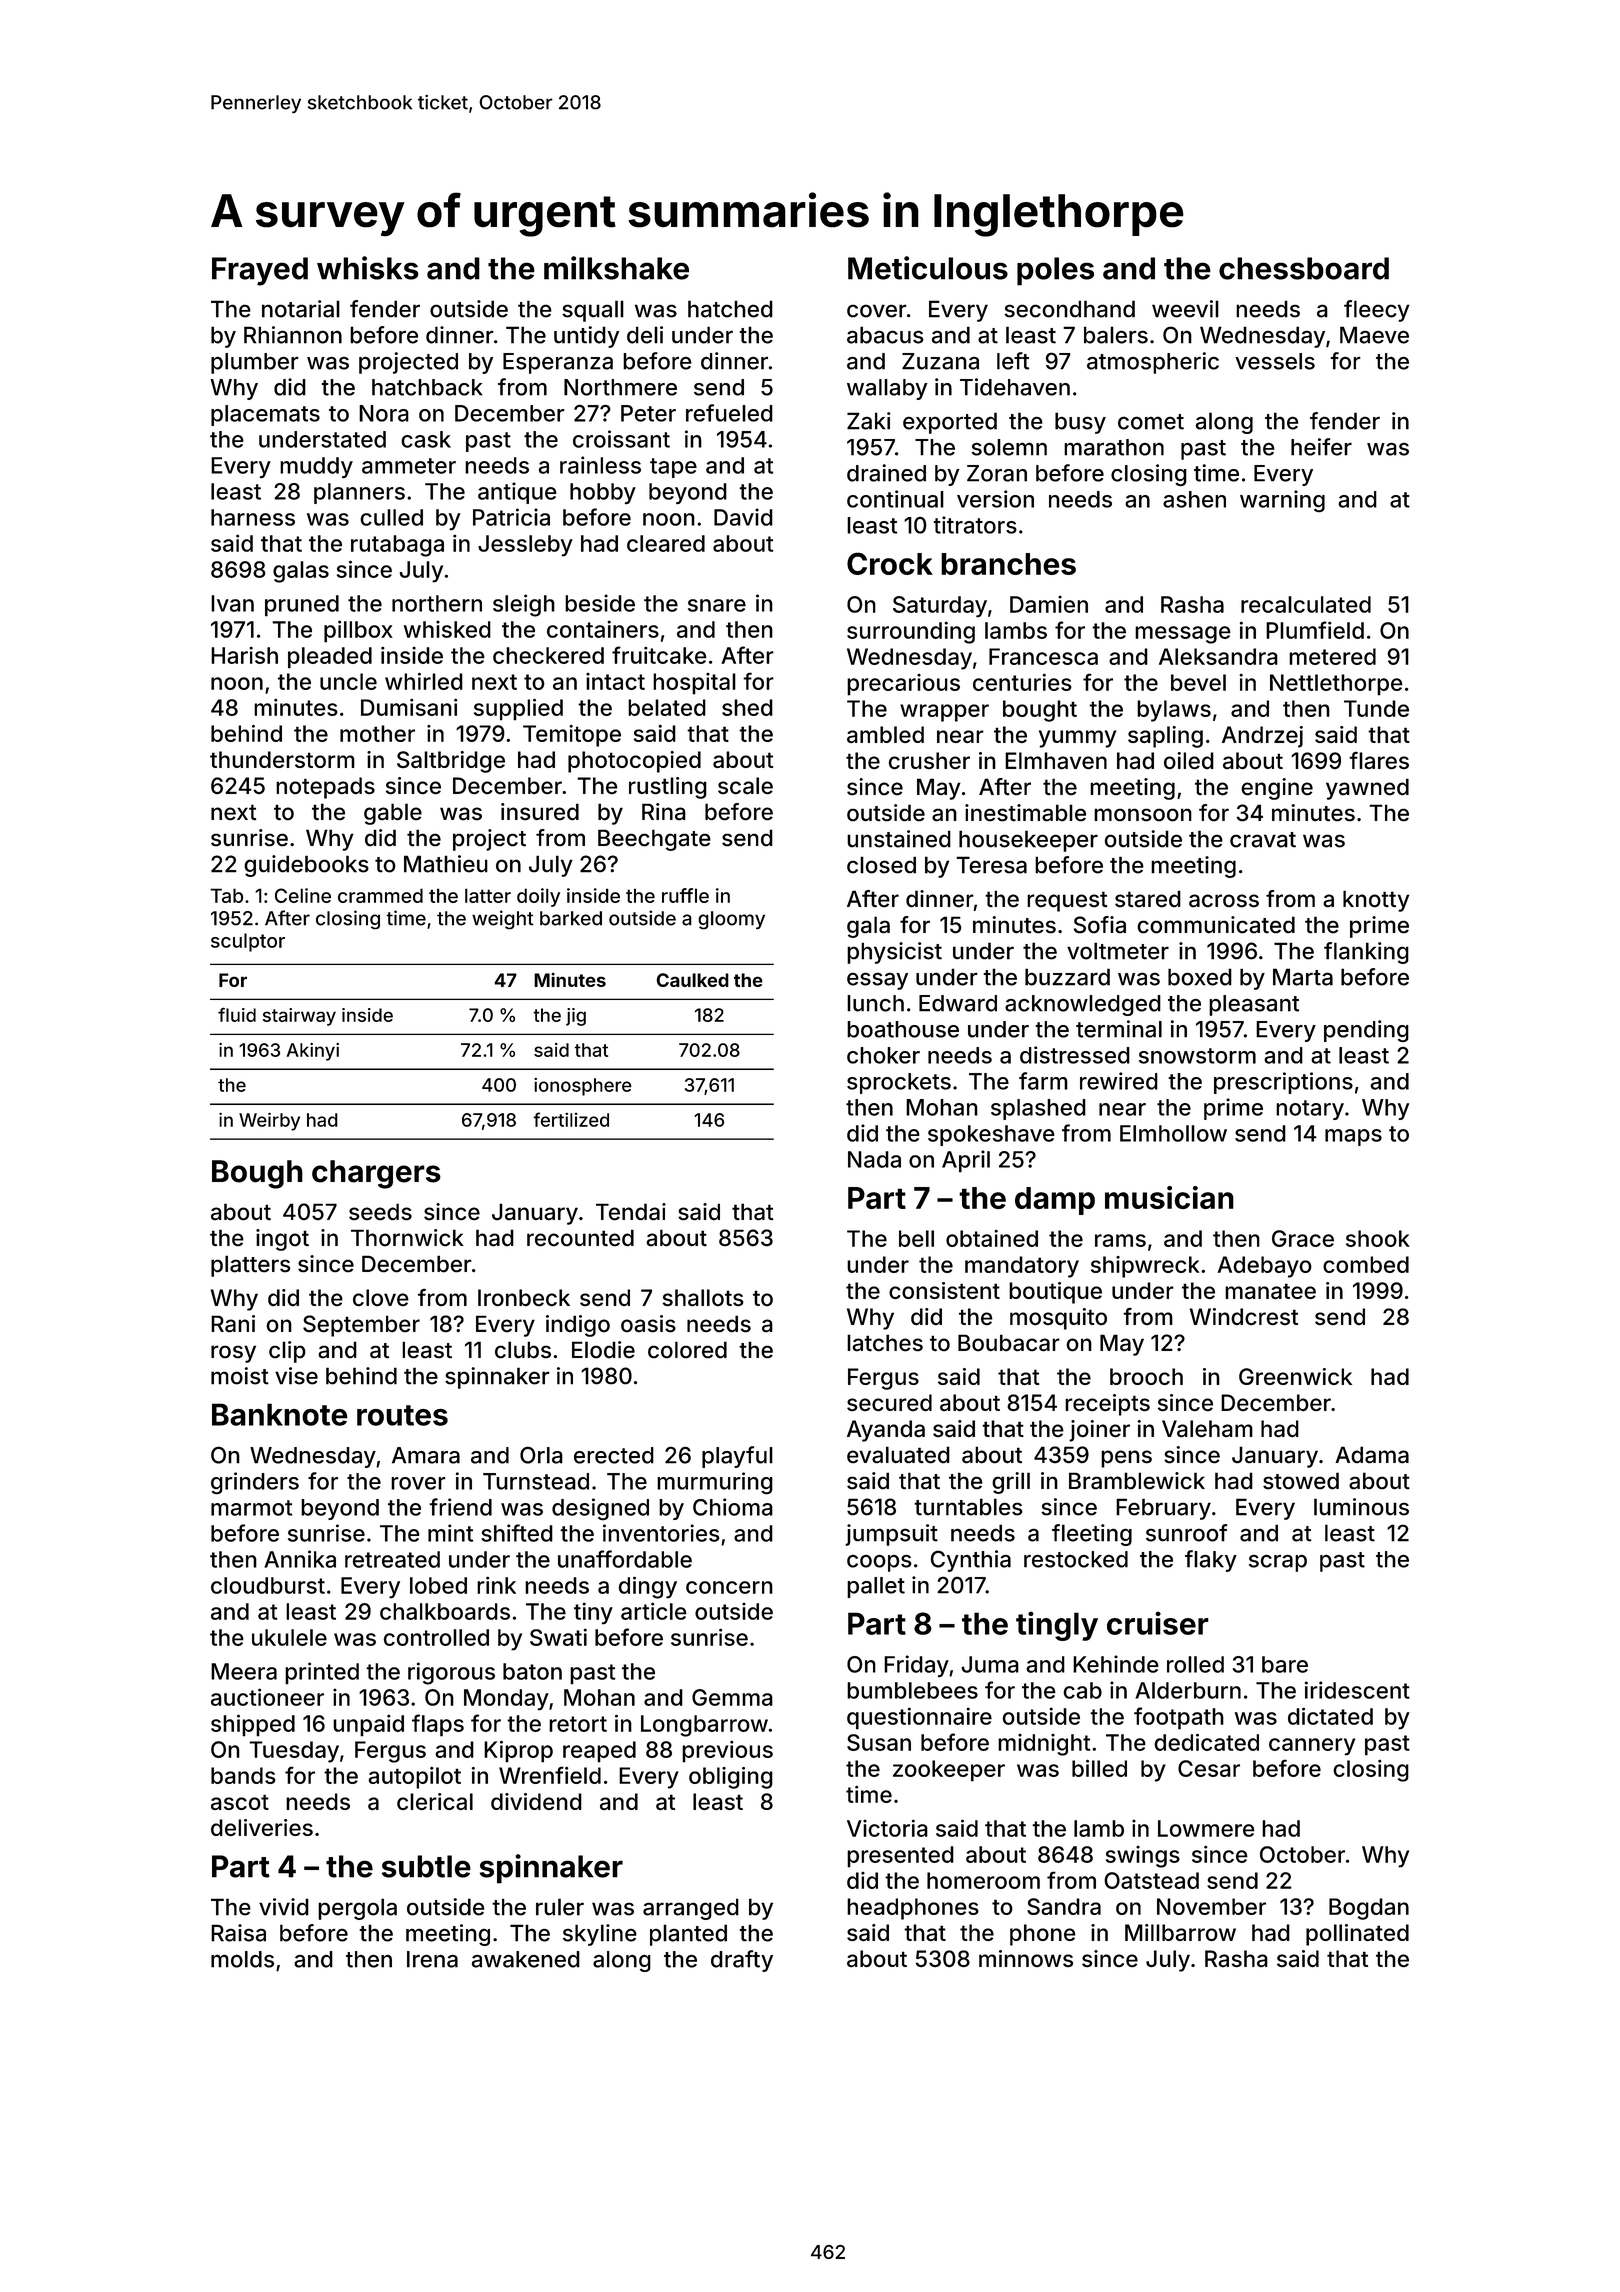 Image resolution: width=1620 pixels, height=2292 pixels. I want to click on notepads, so click(325, 788).
